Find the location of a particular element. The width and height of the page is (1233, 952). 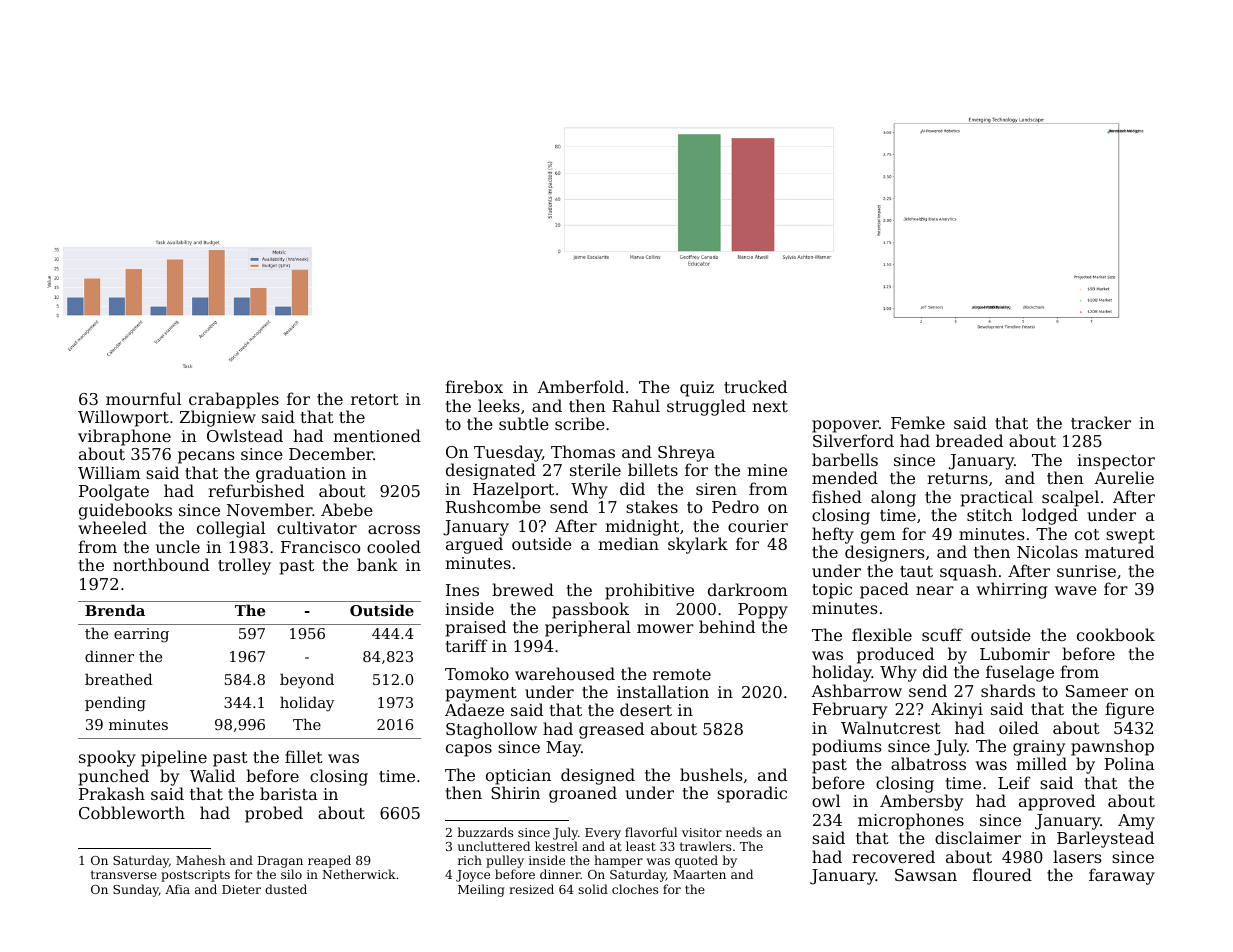

pipeline is located at coordinates (174, 758).
